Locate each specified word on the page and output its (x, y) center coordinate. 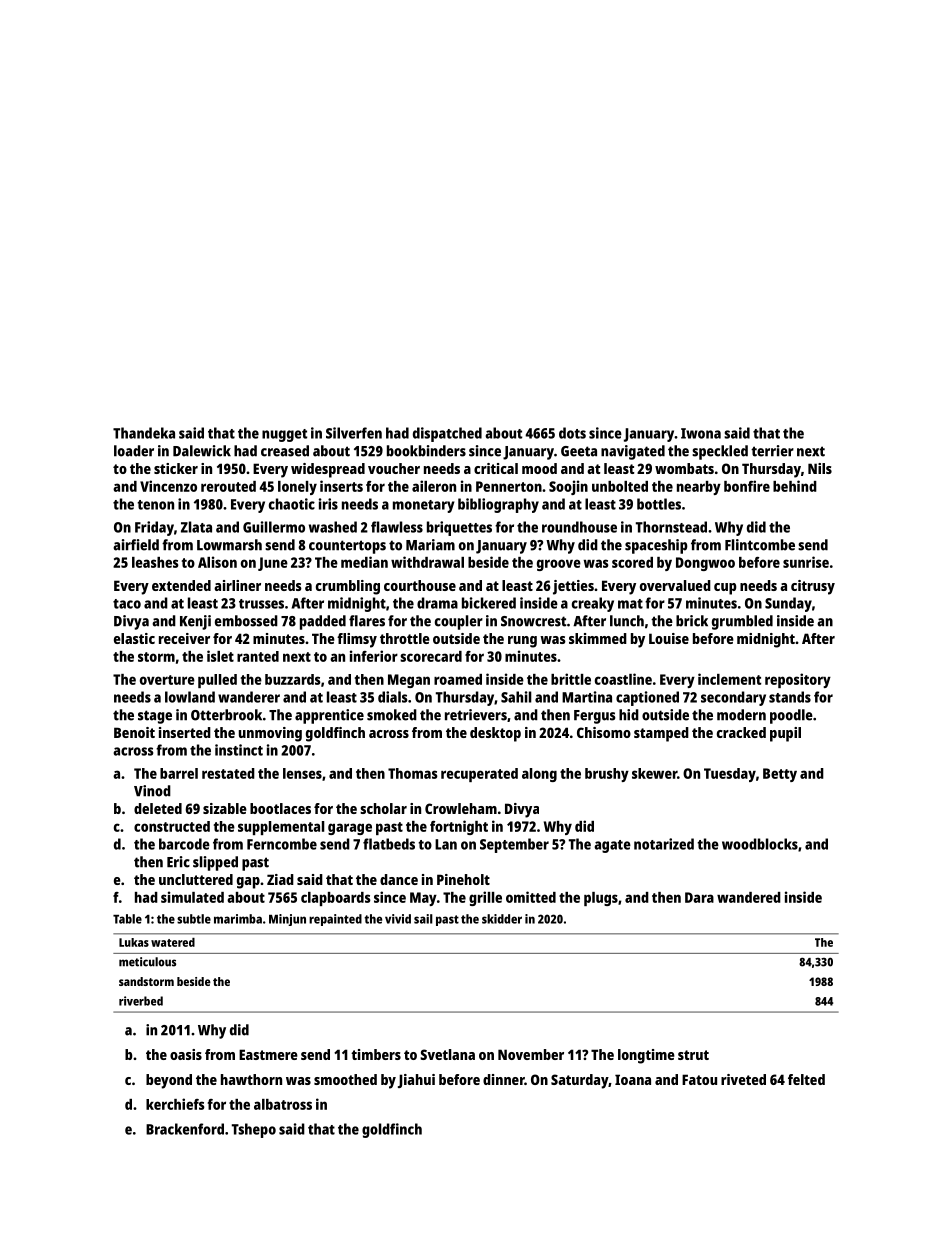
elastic (134, 638)
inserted (185, 732)
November (531, 1054)
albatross (283, 1104)
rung (522, 642)
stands (790, 697)
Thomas (413, 773)
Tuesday (730, 775)
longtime (646, 1056)
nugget (284, 435)
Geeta (579, 451)
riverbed (141, 1001)
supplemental (281, 828)
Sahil (516, 697)
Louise (669, 638)
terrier (772, 451)
